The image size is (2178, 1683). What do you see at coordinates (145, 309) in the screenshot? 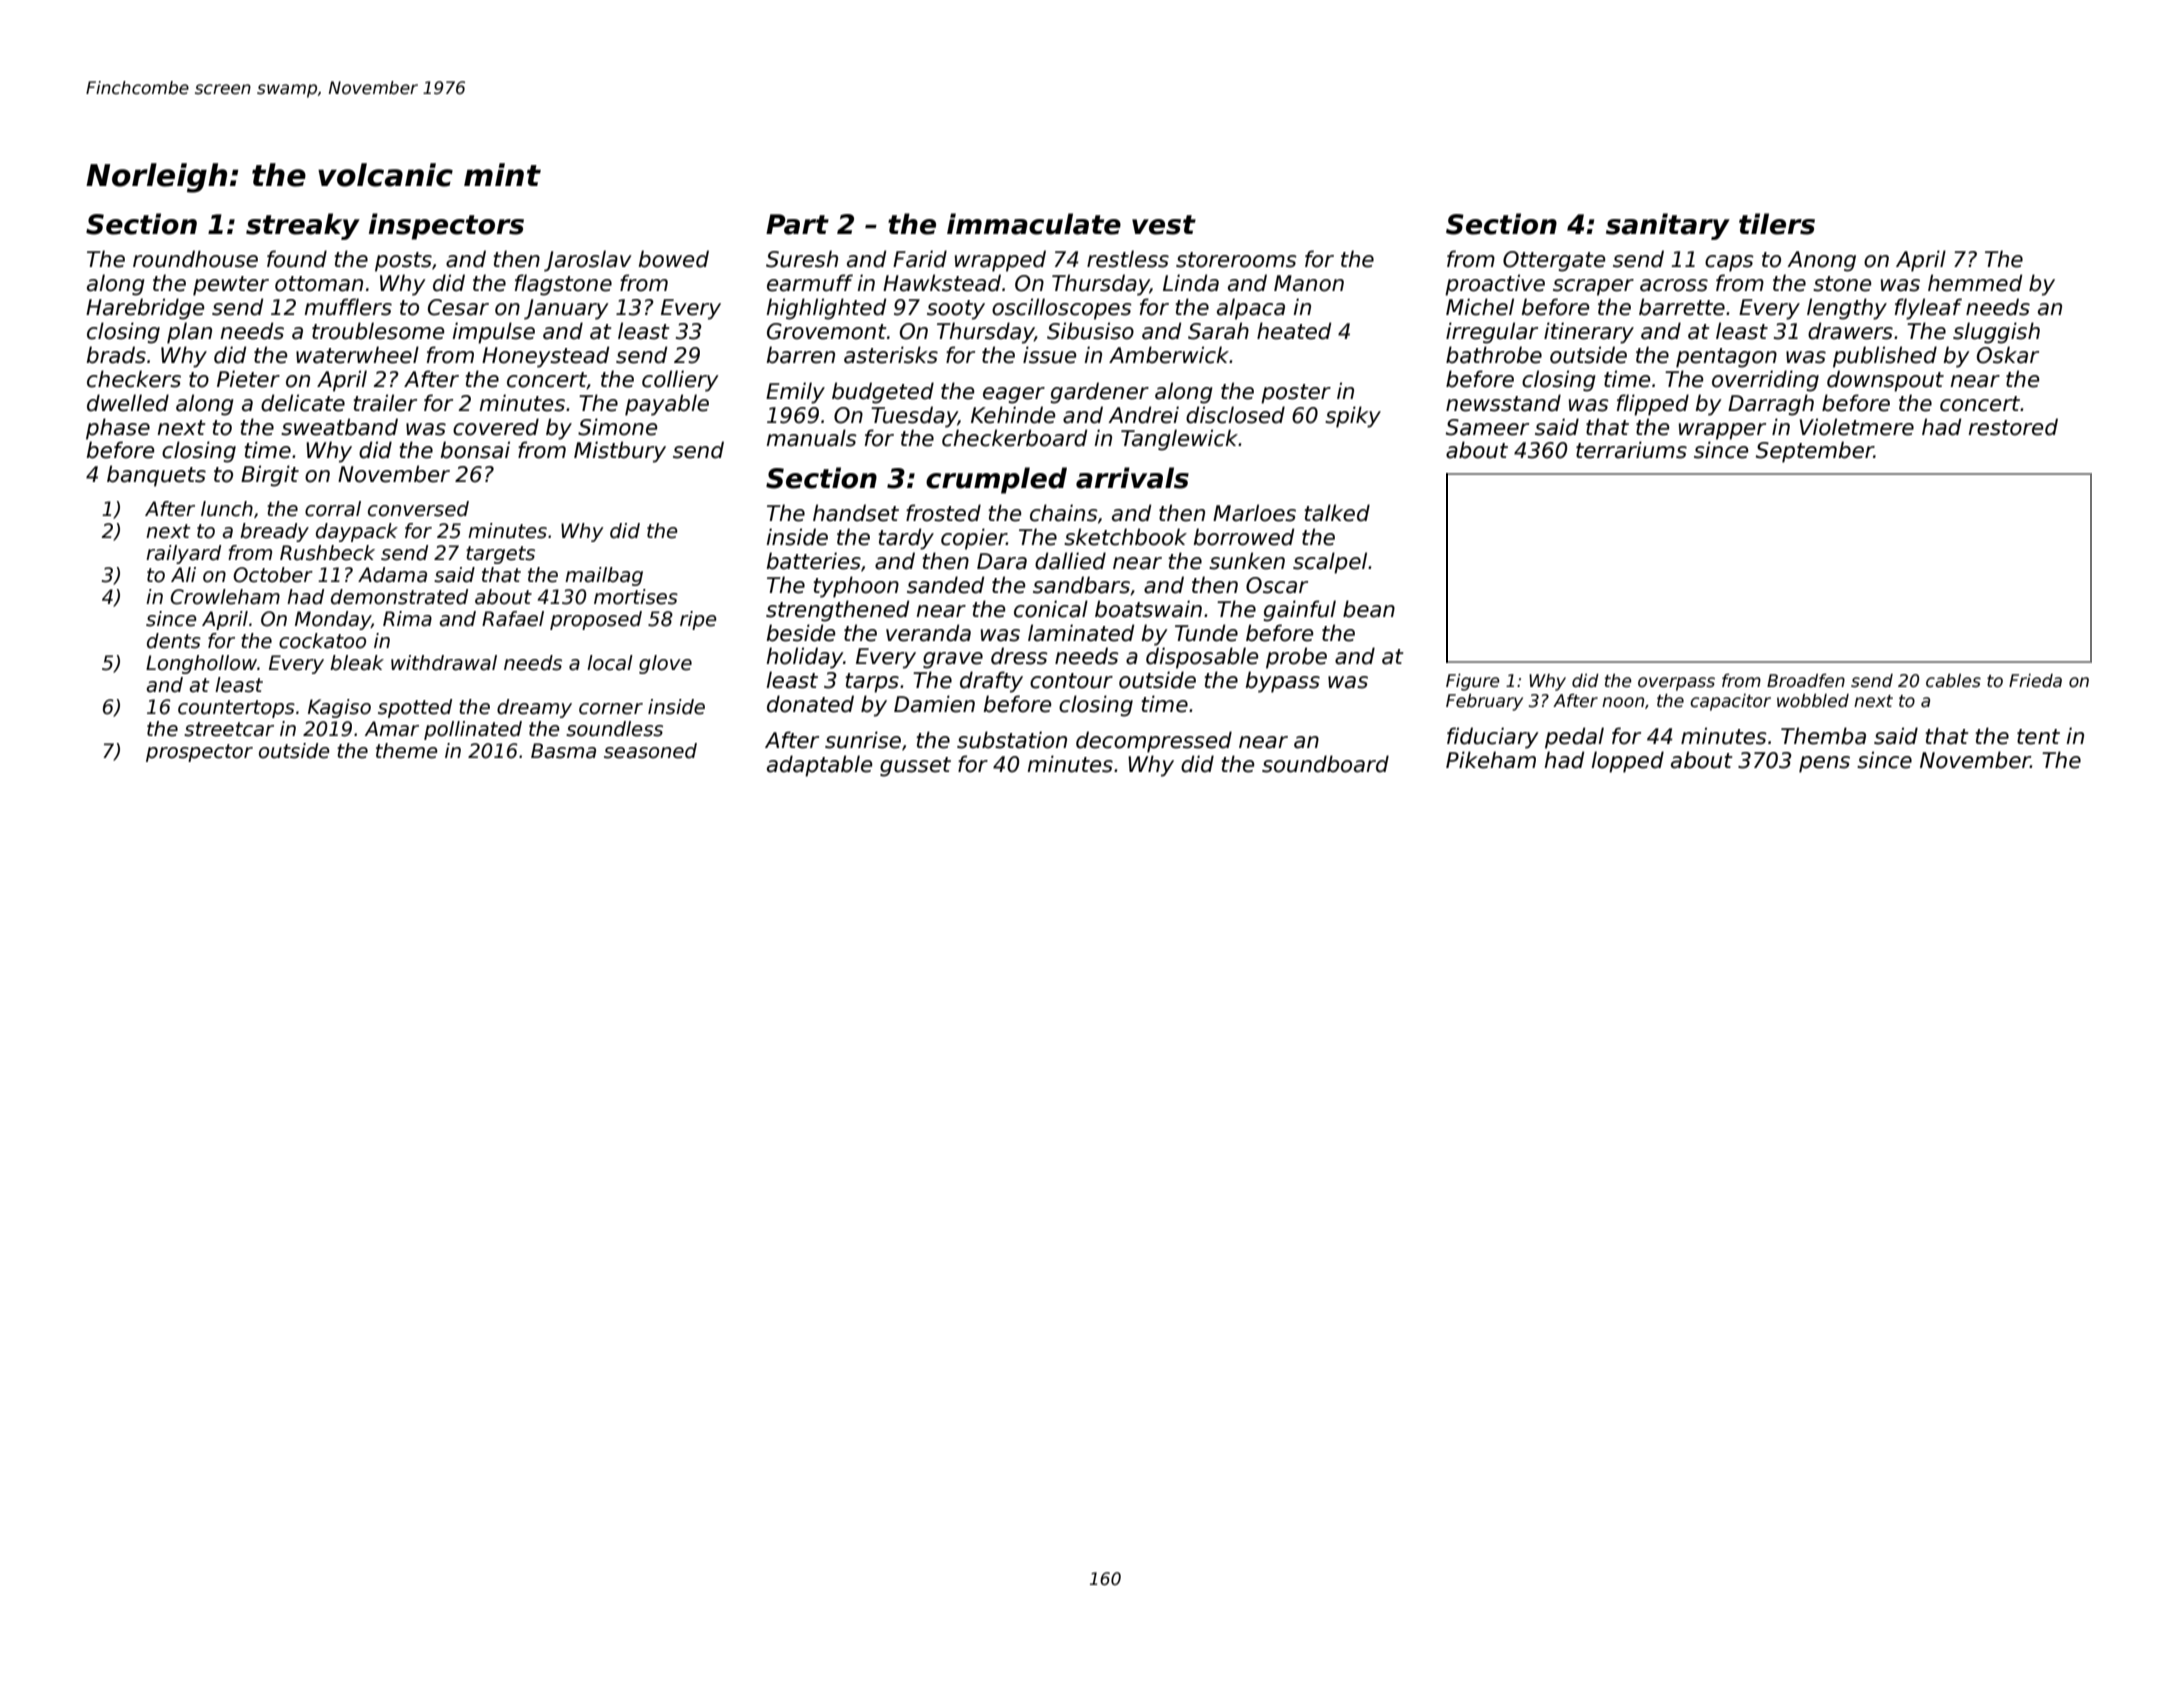
I see `Harebridge` at bounding box center [145, 309].
